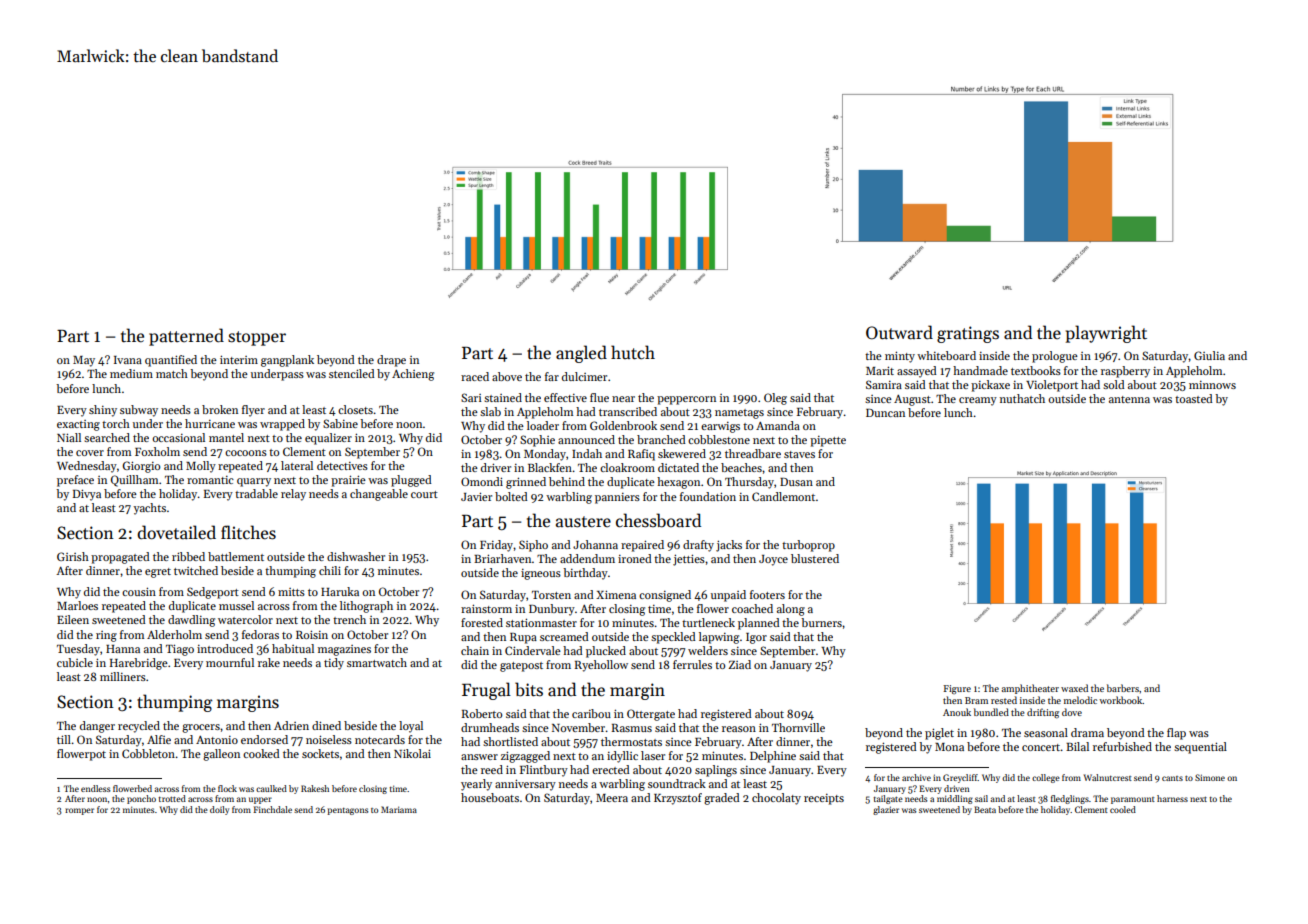 The image size is (1308, 924). Describe the element at coordinates (201, 467) in the document. I see `Molly` at that location.
